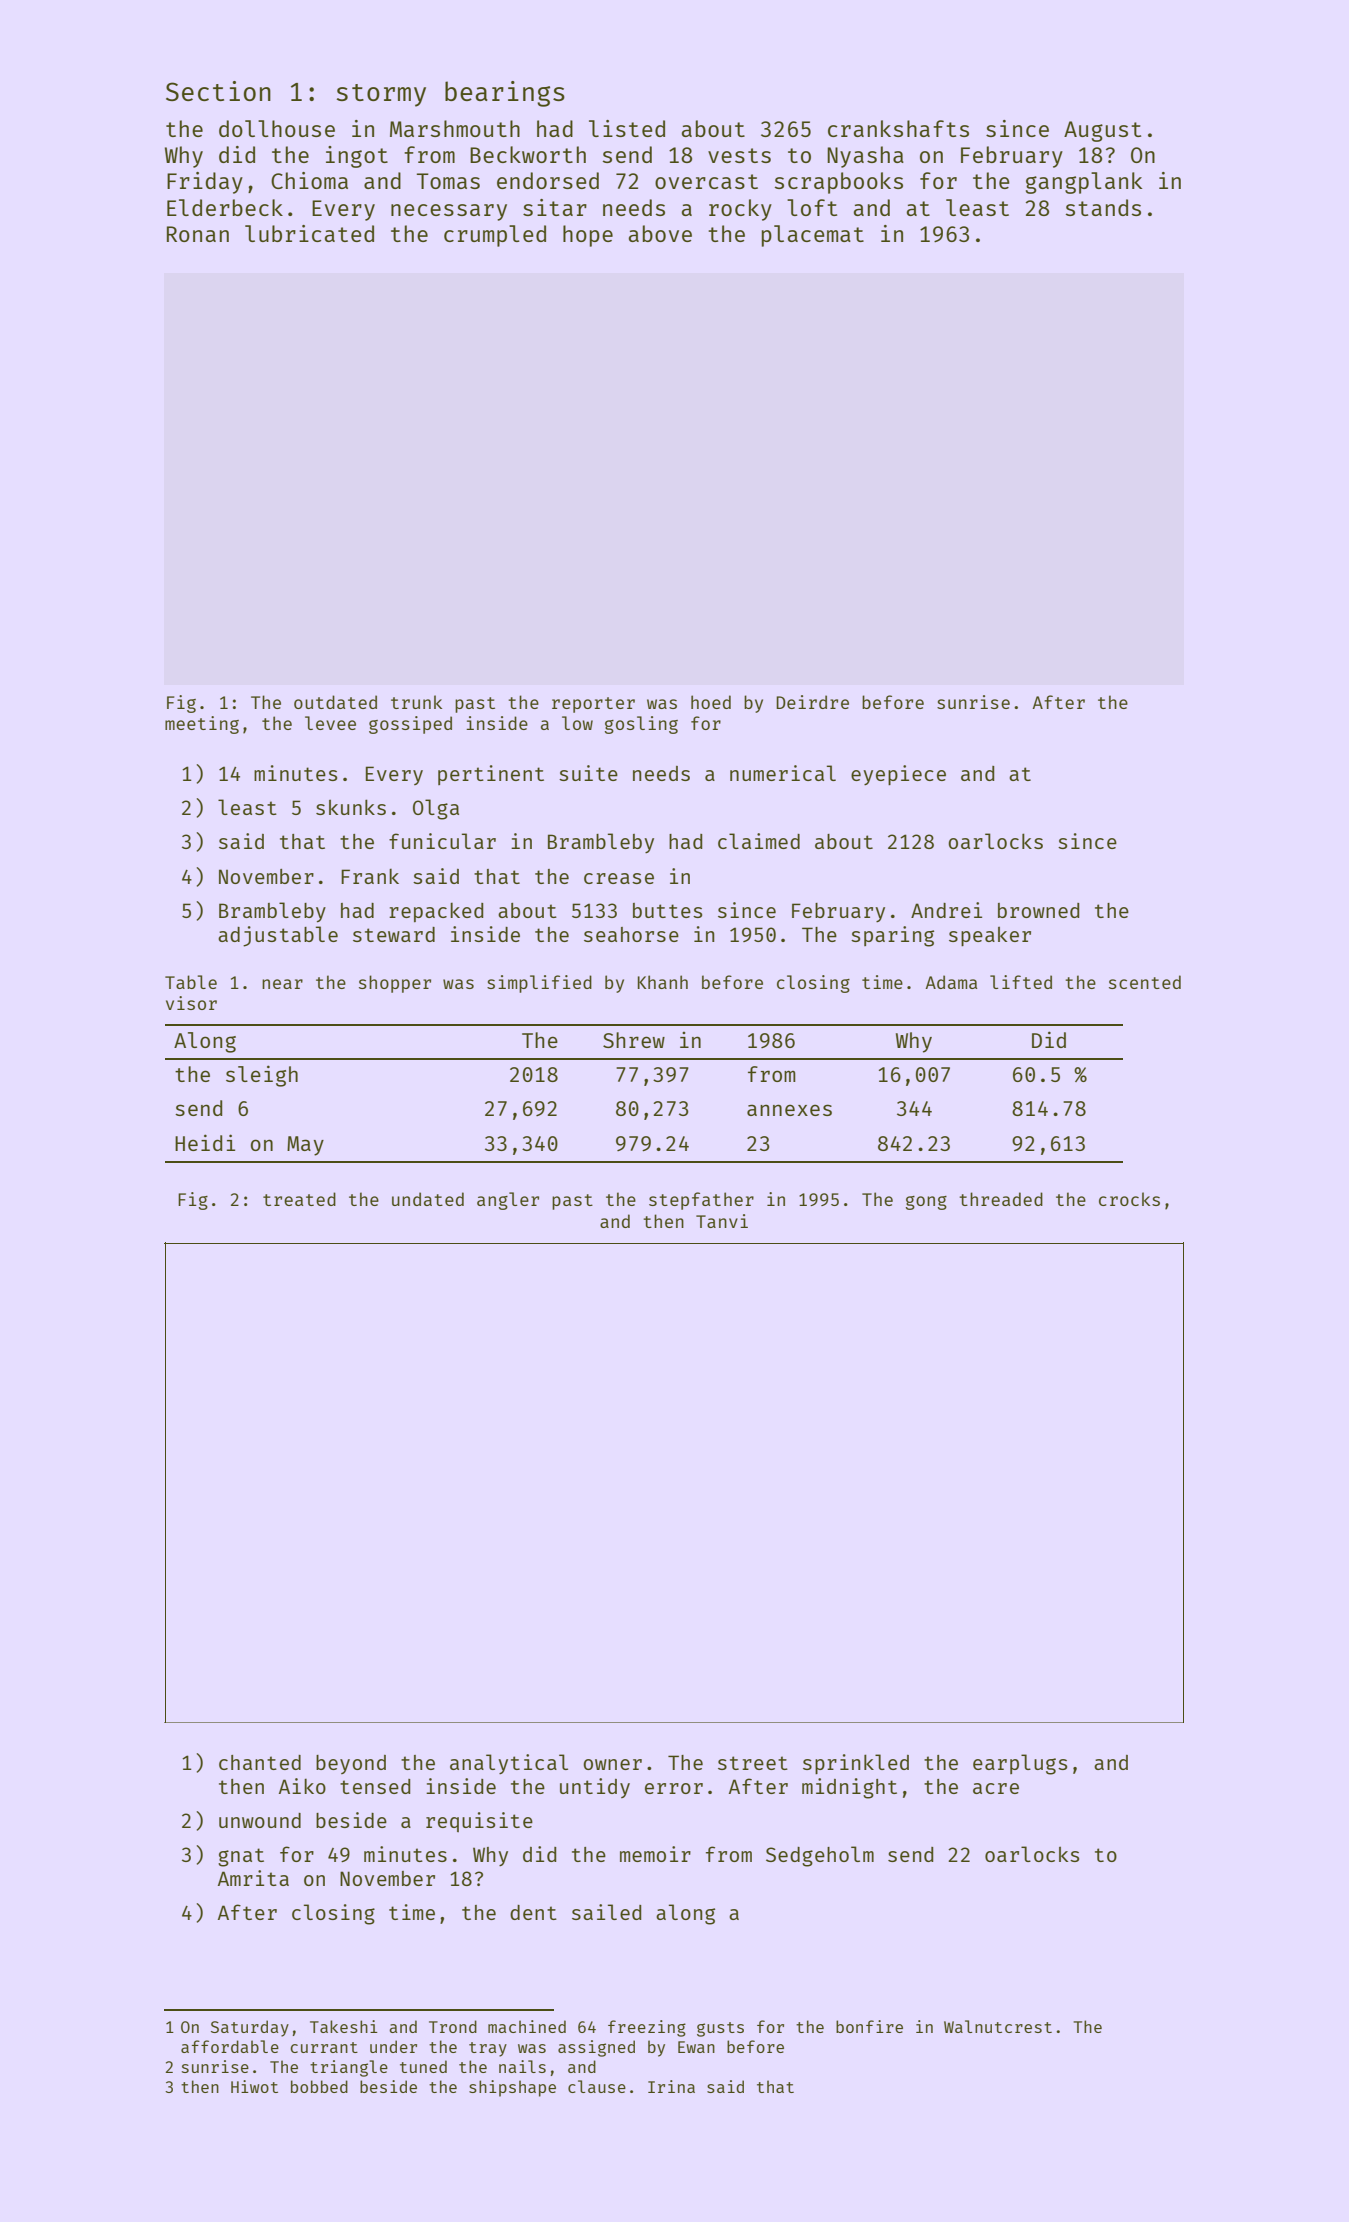 The width and height of the image is (1349, 2222). Describe the element at coordinates (416, 702) in the image. I see `trunk` at that location.
